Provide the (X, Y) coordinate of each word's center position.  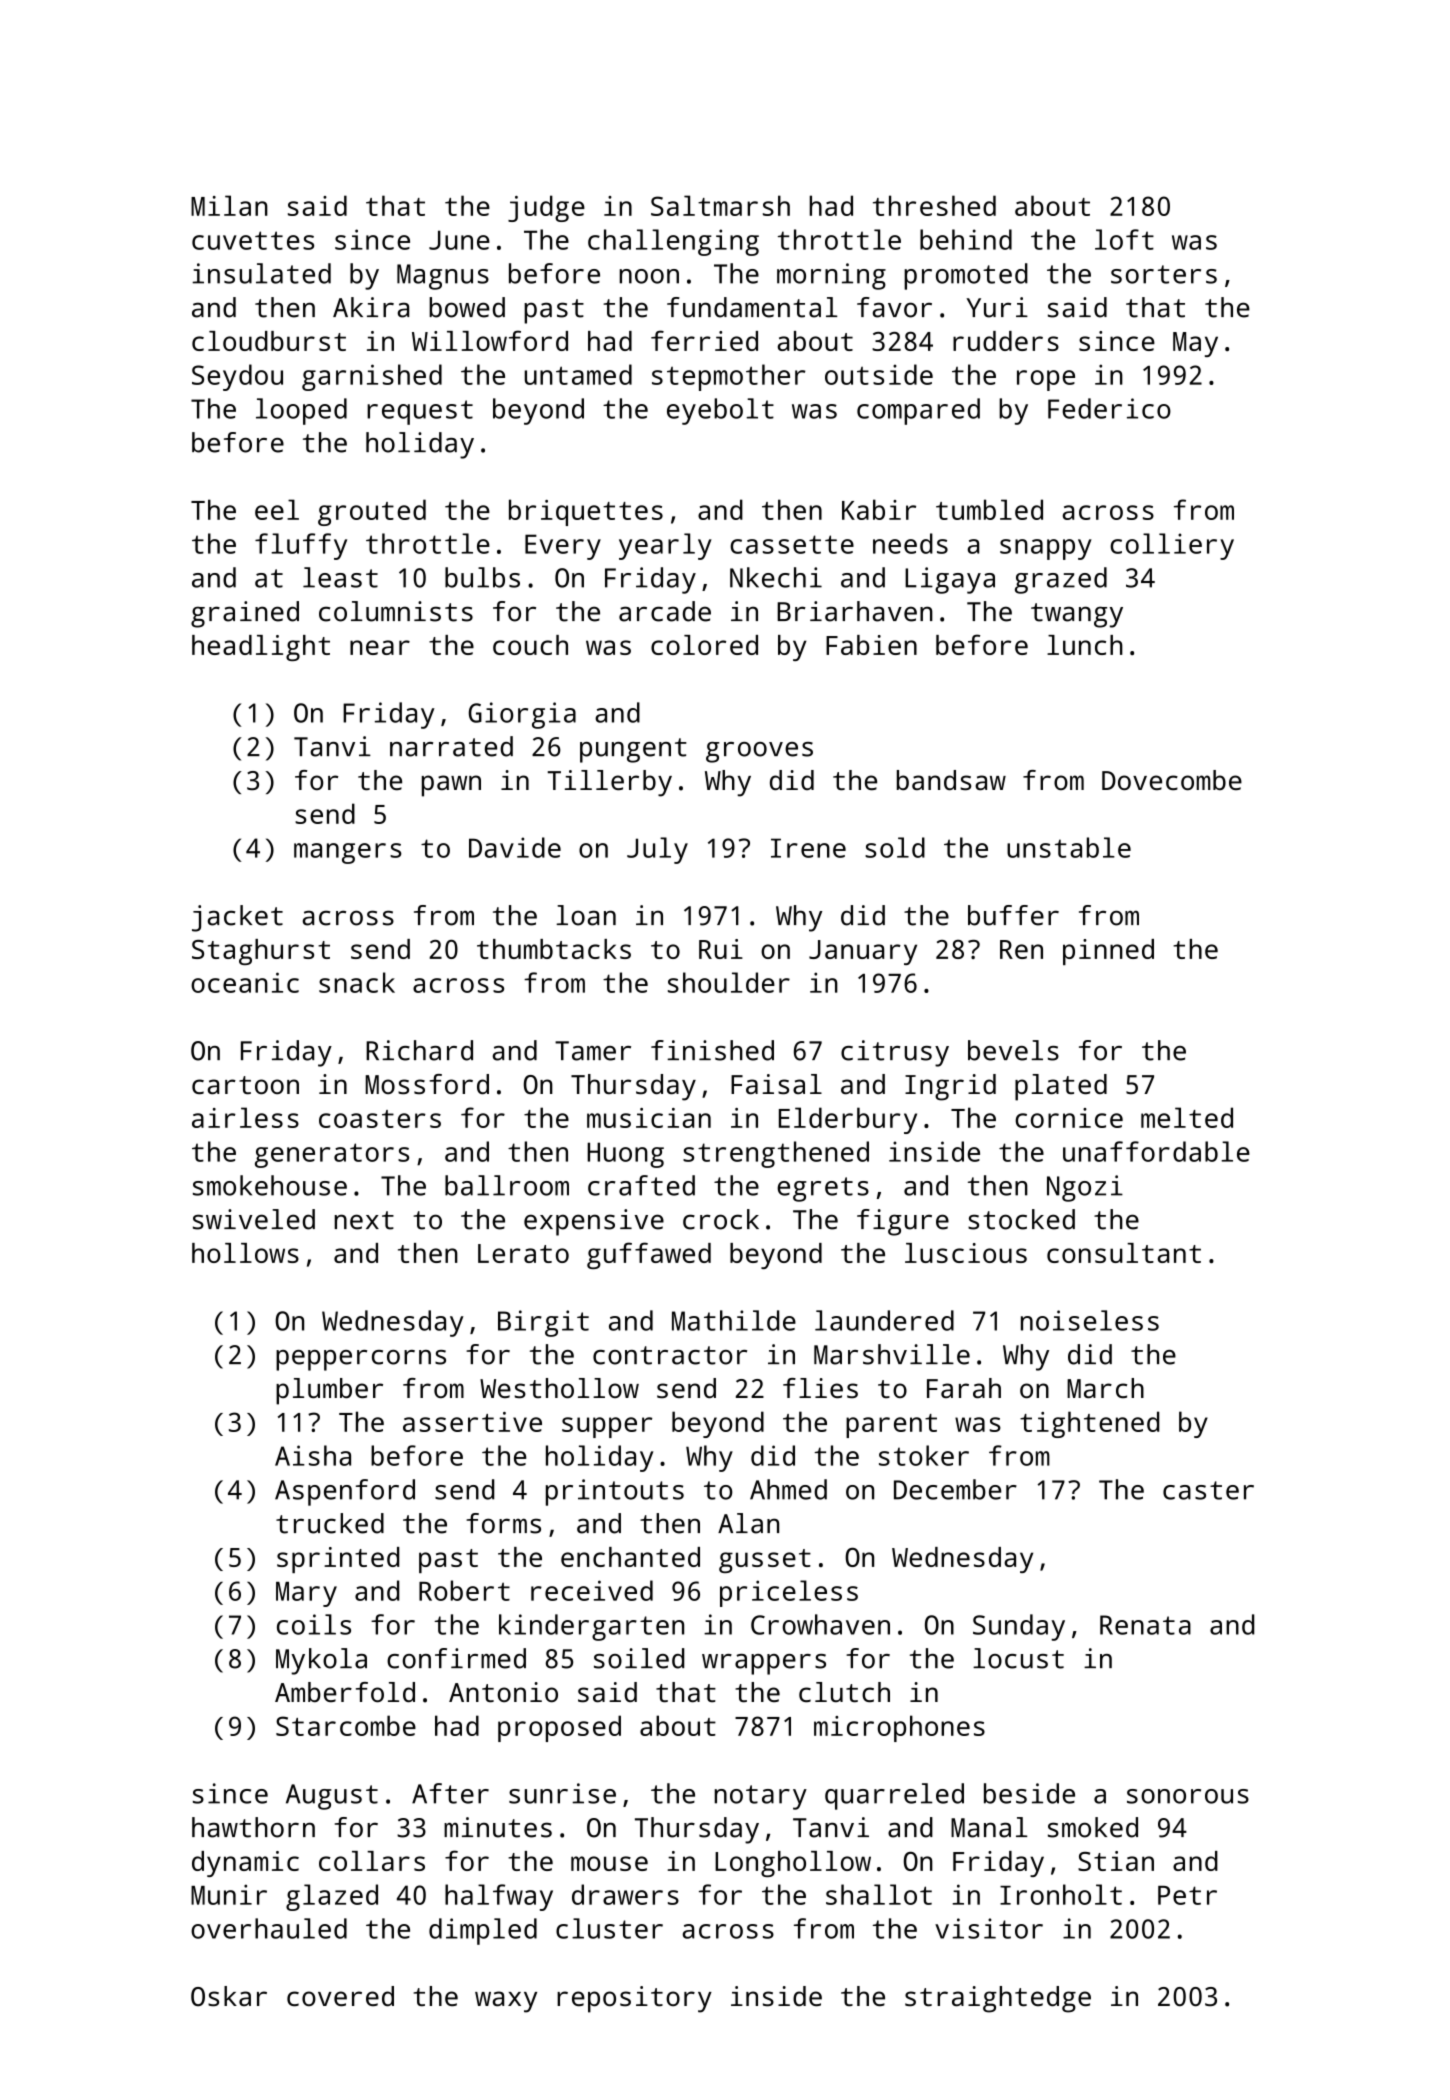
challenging (673, 242)
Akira (371, 307)
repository (634, 1999)
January (863, 952)
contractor (670, 1355)
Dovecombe (1172, 780)
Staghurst (261, 952)
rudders (1006, 341)
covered (340, 1996)
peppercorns (361, 1360)
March (1105, 1388)
